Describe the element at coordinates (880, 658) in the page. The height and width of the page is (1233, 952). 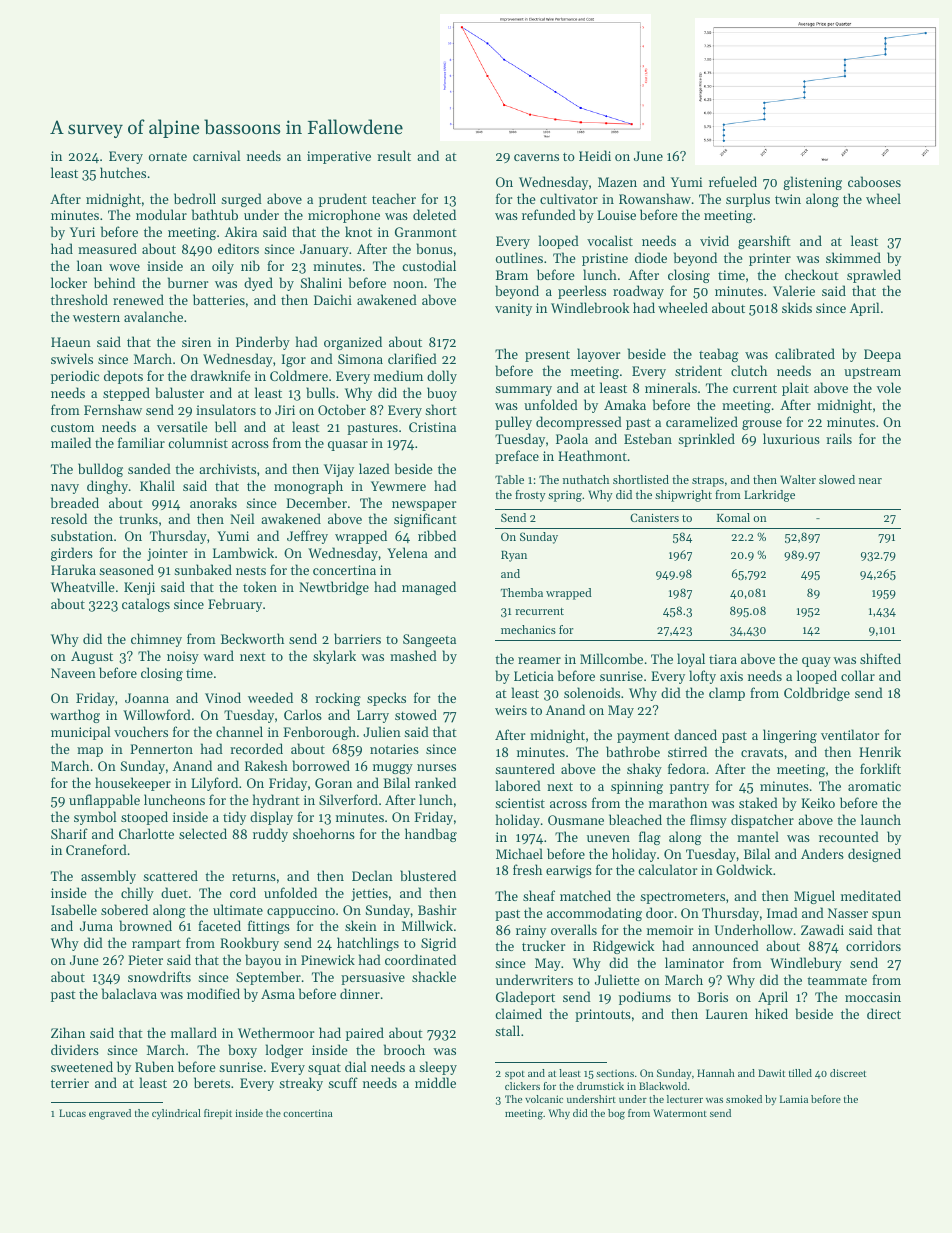
I see `shifted` at that location.
